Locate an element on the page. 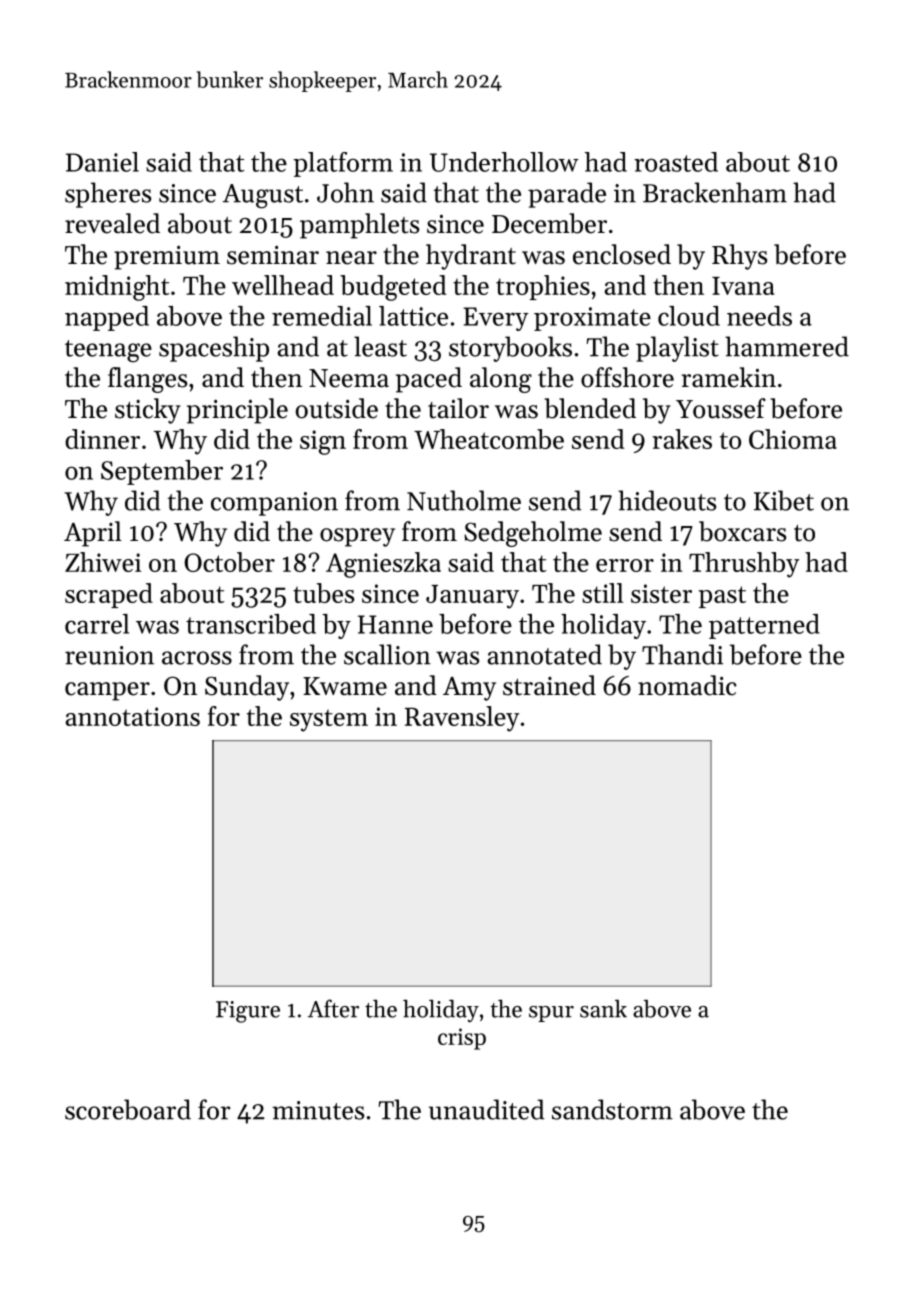 The image size is (924, 1311). premium is located at coordinates (167, 257).
